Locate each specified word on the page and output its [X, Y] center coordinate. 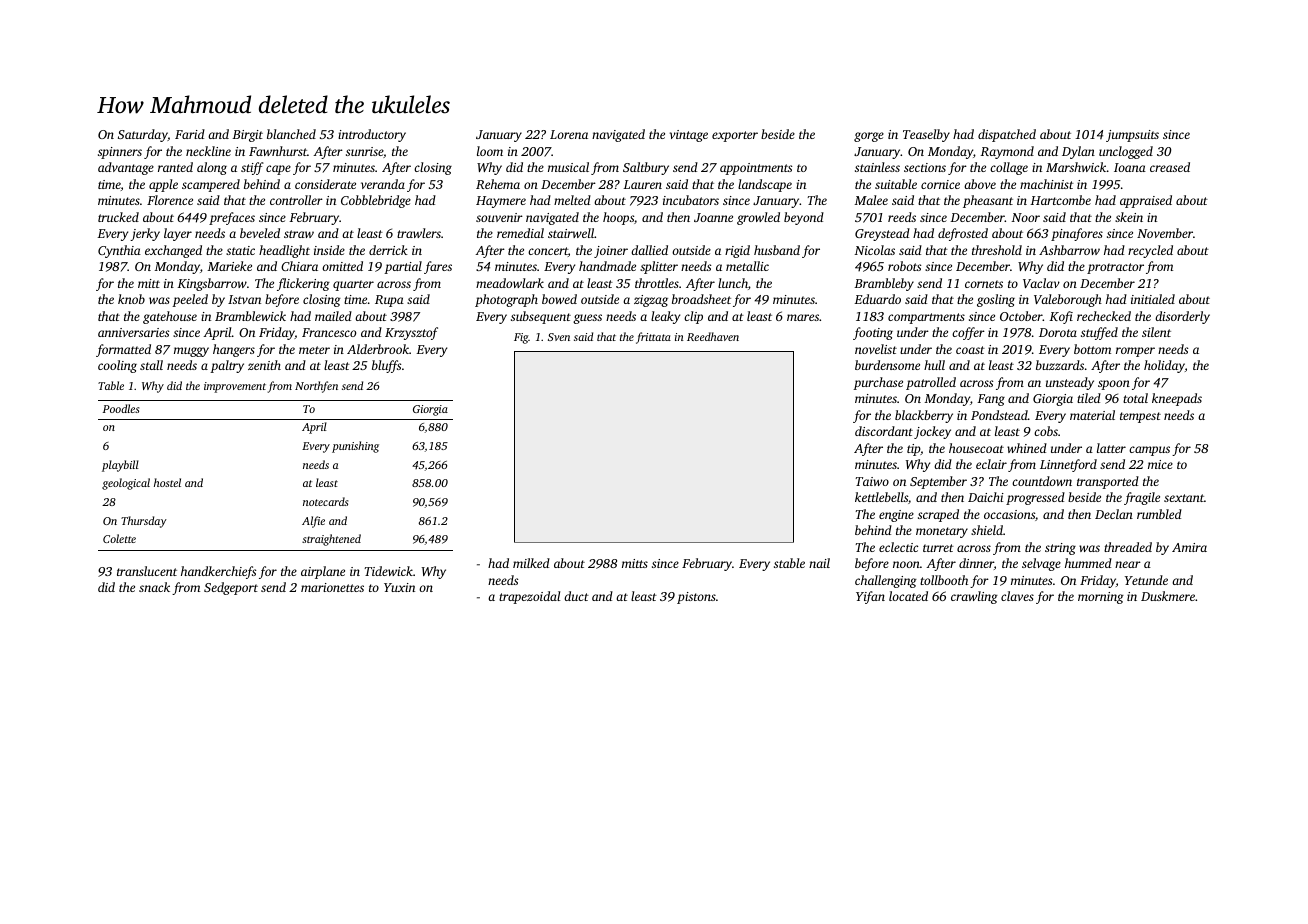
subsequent [541, 317]
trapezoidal [529, 597]
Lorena [569, 134]
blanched [291, 134]
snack [154, 587]
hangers [234, 350]
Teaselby [926, 135]
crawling [974, 597]
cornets [984, 284]
